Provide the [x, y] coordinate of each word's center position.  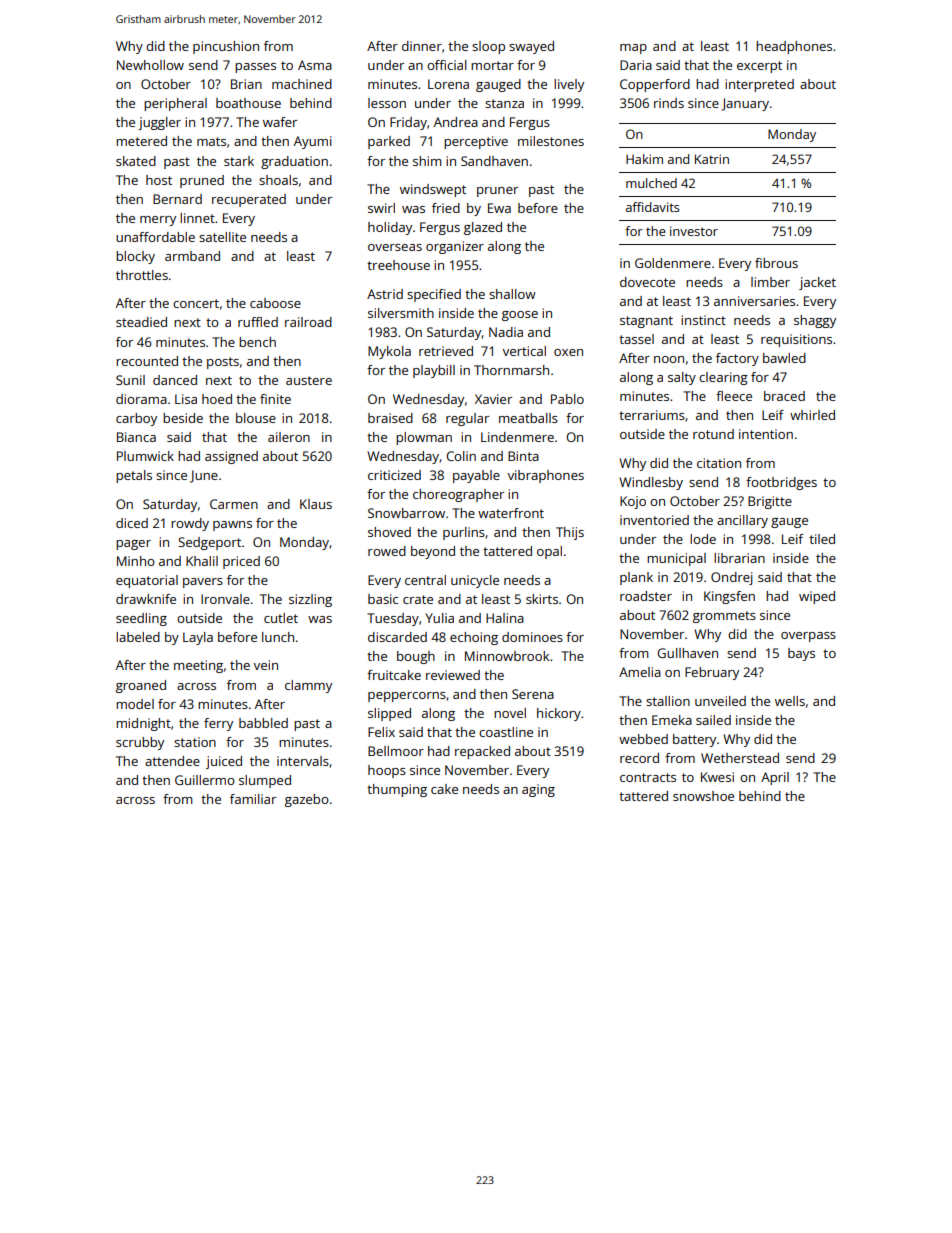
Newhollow [150, 65]
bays [801, 654]
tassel [636, 339]
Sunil [130, 380]
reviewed [453, 675]
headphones [794, 47]
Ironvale [225, 599]
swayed [531, 47]
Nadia [506, 332]
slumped [265, 781]
